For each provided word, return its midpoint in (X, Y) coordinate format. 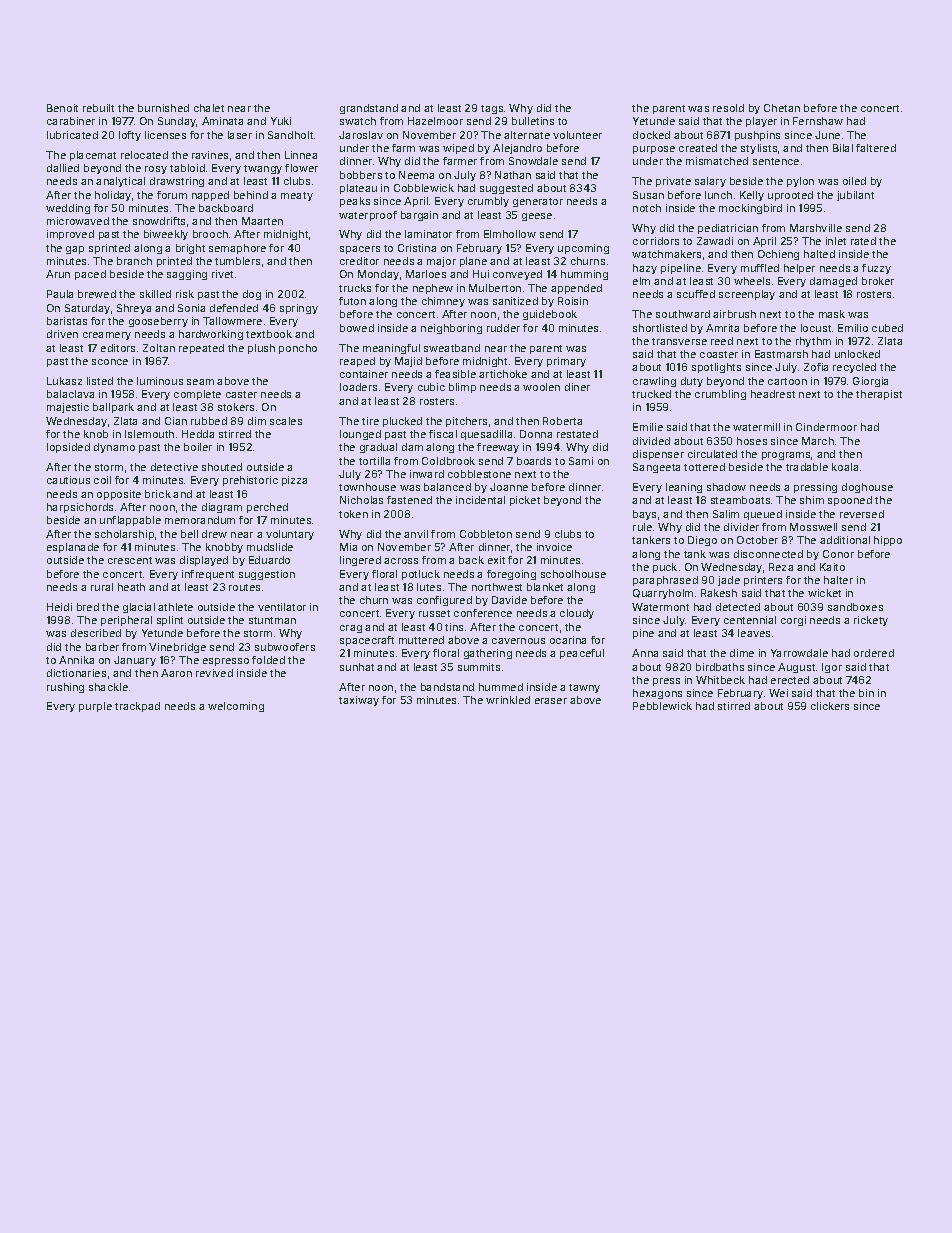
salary (710, 182)
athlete (175, 607)
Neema (416, 175)
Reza (781, 567)
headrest (773, 394)
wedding (68, 209)
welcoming (236, 707)
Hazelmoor (435, 121)
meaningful (391, 349)
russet (434, 613)
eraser (551, 701)
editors (118, 348)
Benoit (62, 108)
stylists (759, 149)
